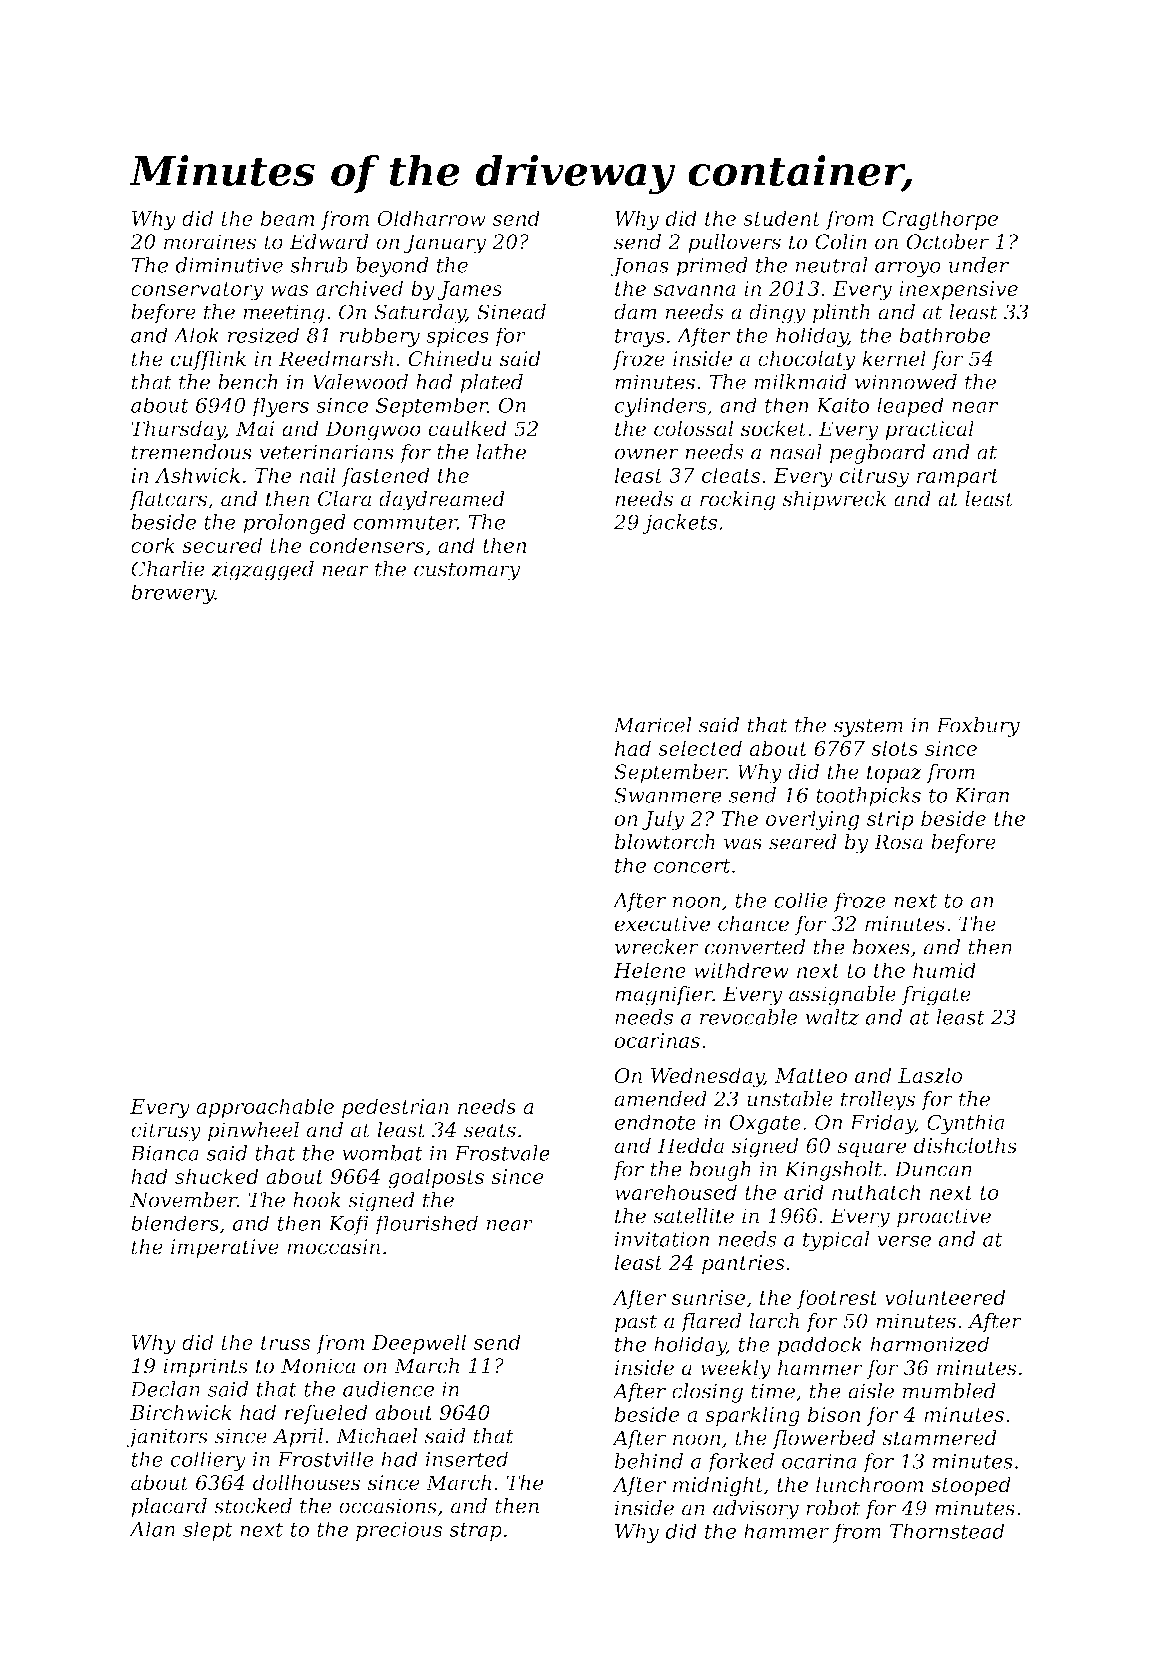 The height and width of the screenshot is (1654, 1165). What do you see at coordinates (431, 218) in the screenshot?
I see `Oldharrow` at bounding box center [431, 218].
